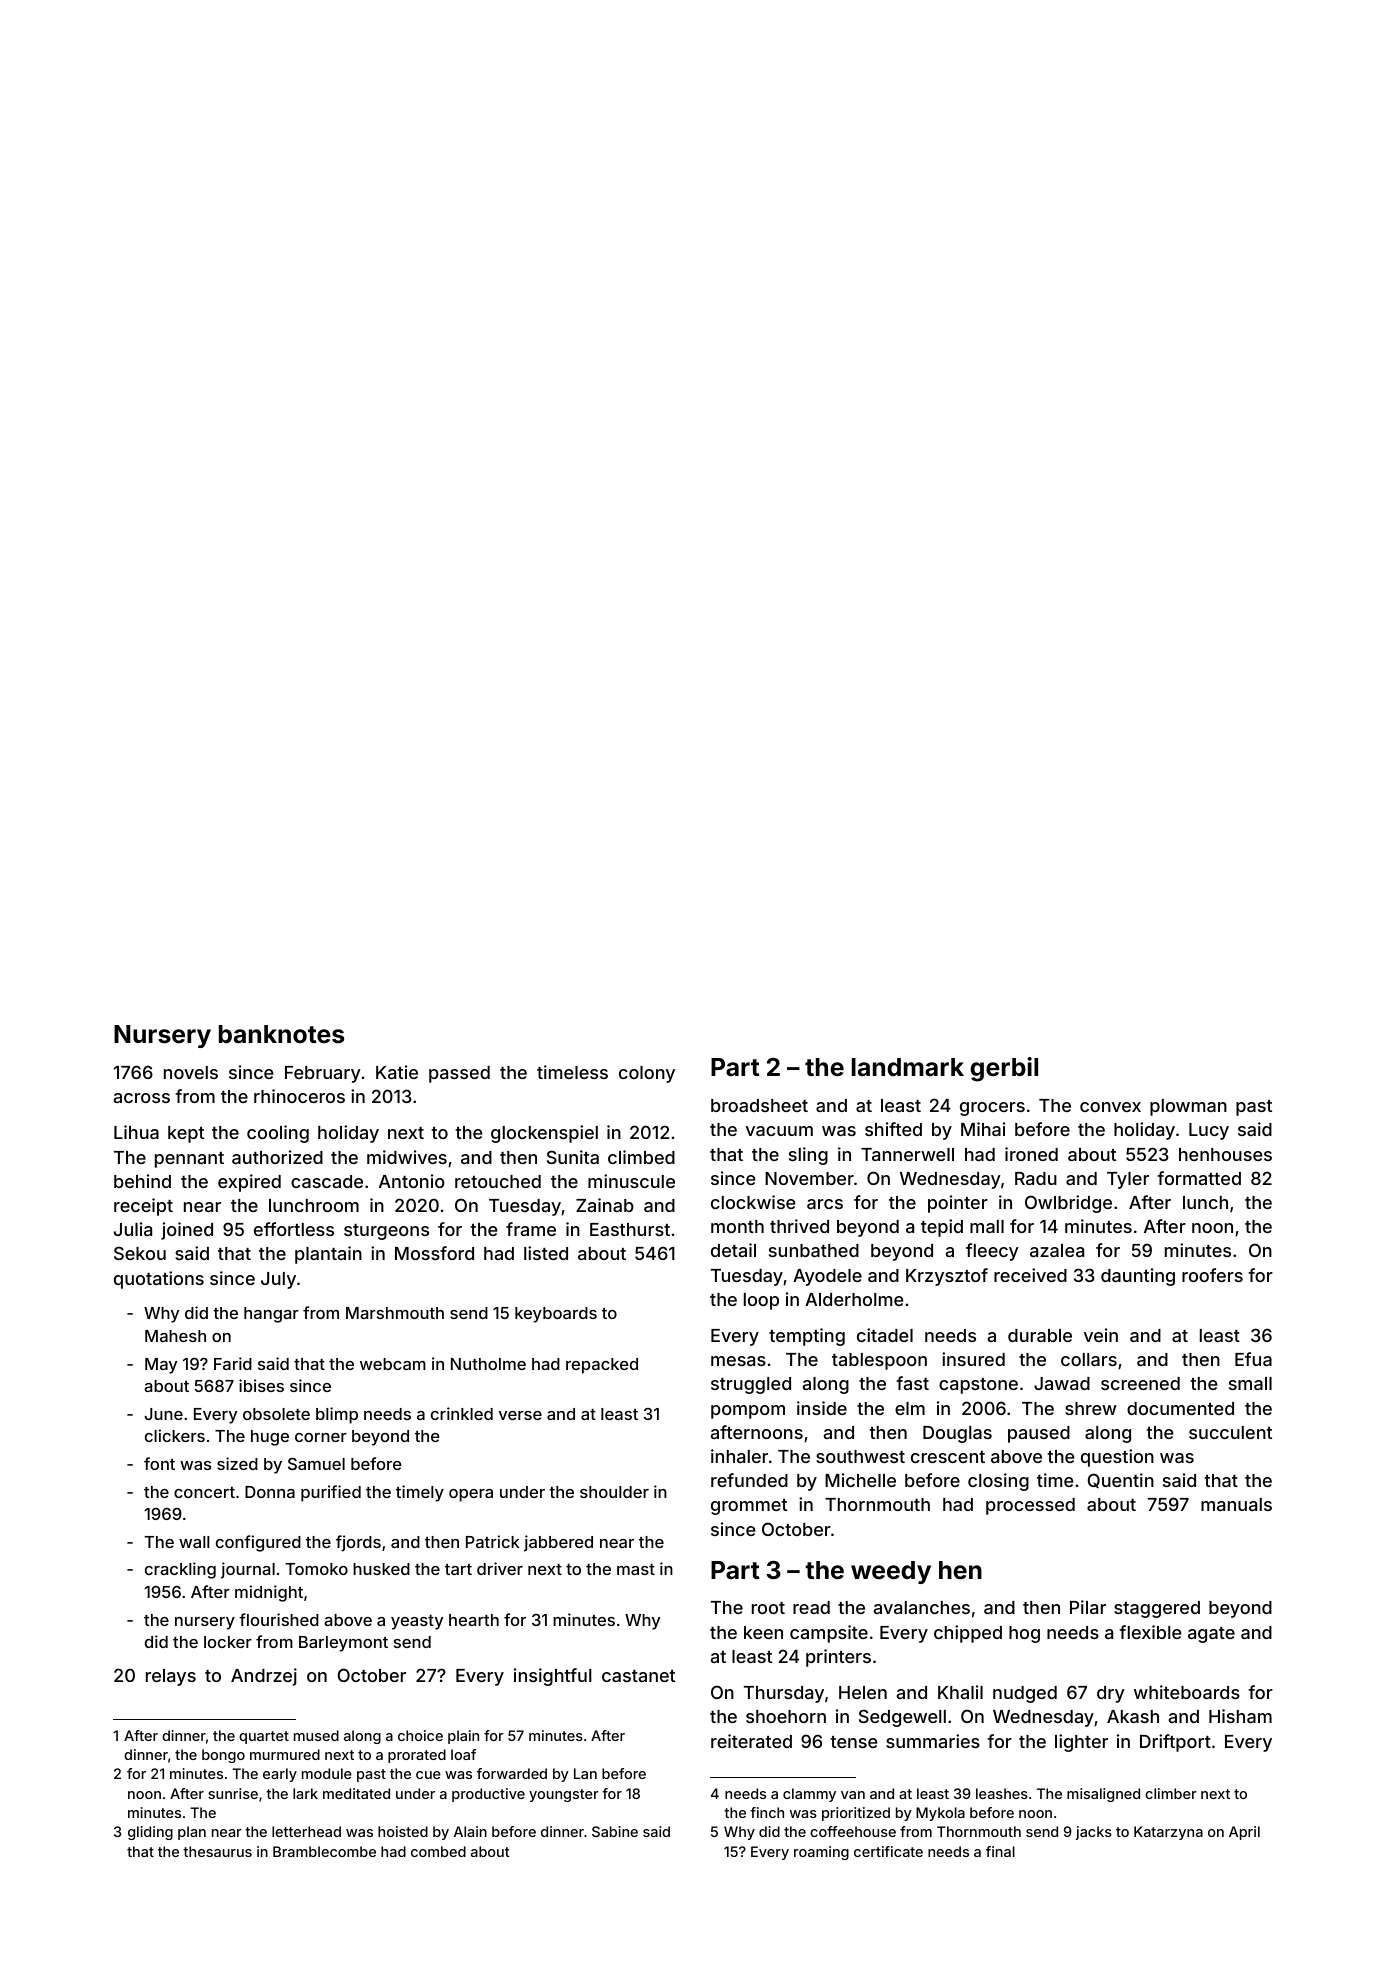 Image resolution: width=1386 pixels, height=1969 pixels. I want to click on youngster, so click(564, 1795).
